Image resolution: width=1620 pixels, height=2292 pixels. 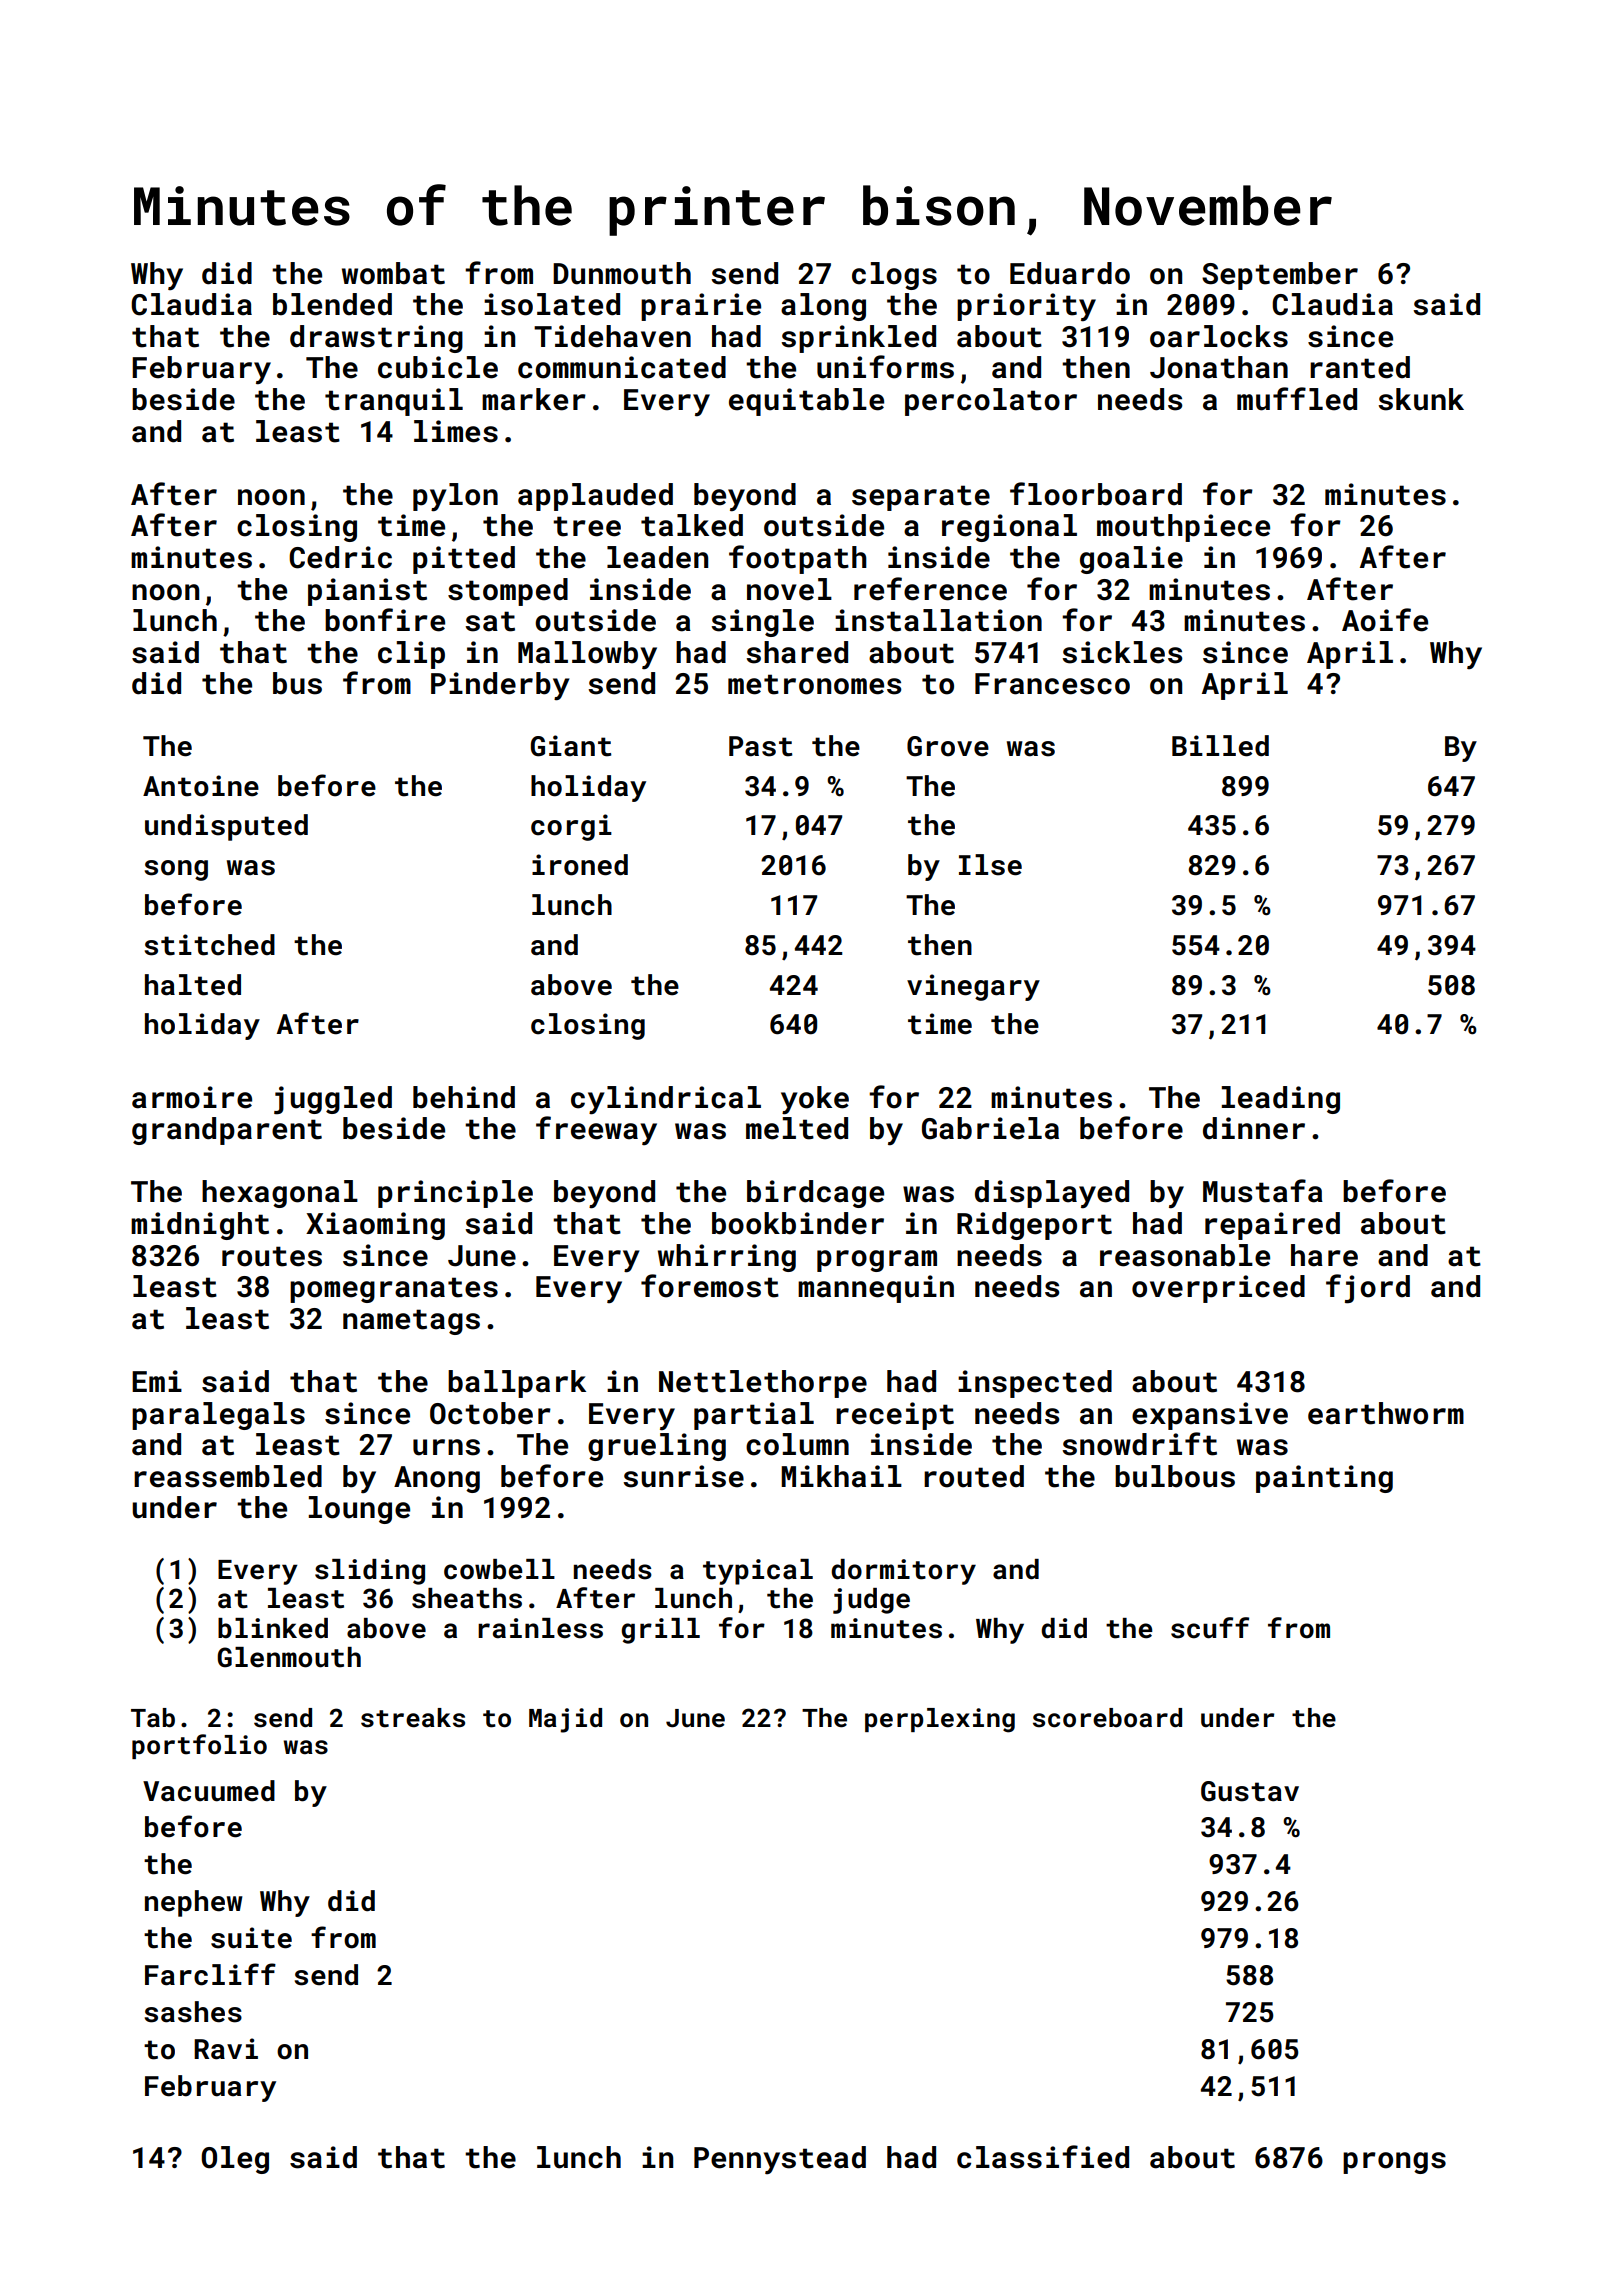 What do you see at coordinates (393, 273) in the screenshot?
I see `wombat` at bounding box center [393, 273].
